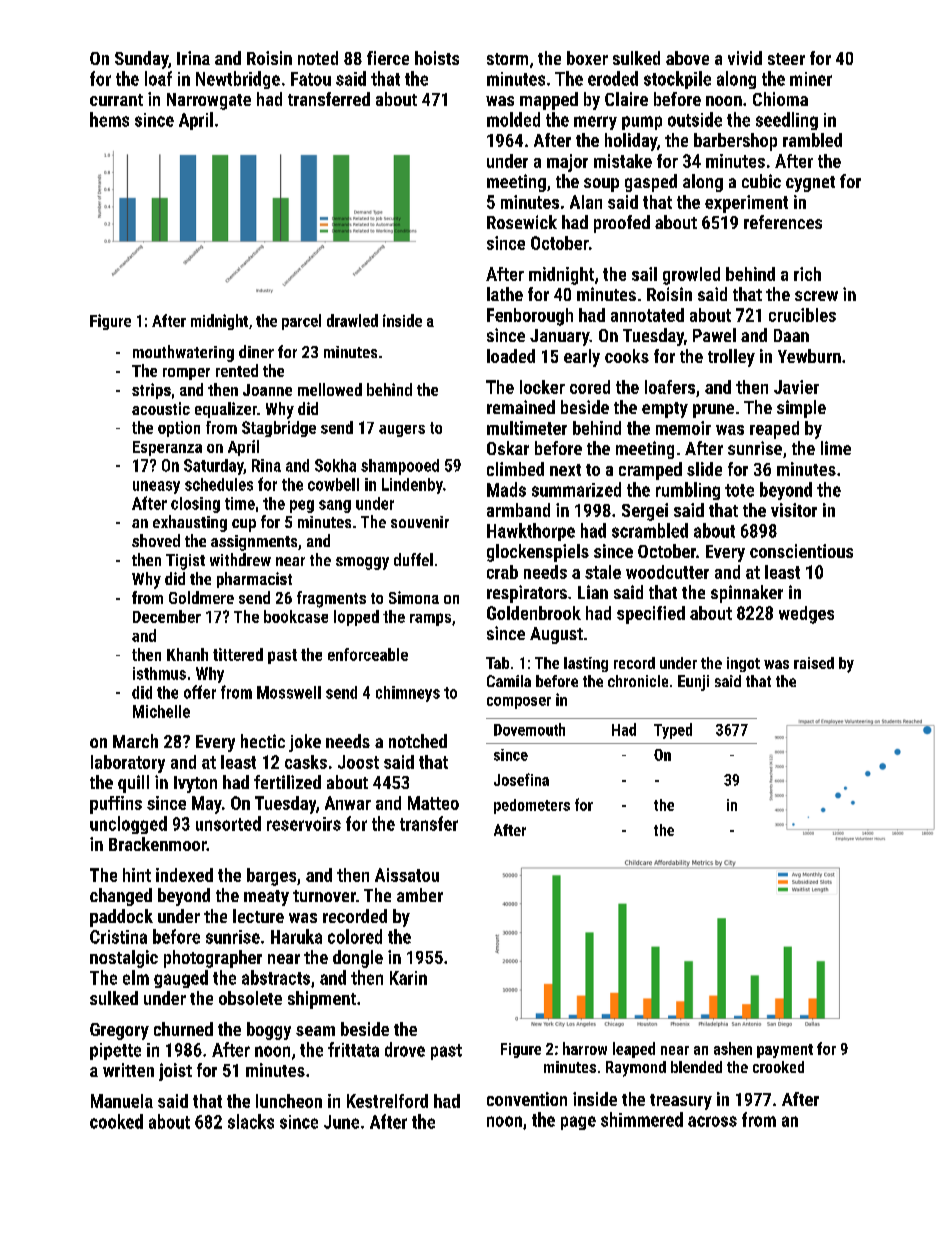 This image has width=952, height=1233. I want to click on Pawel, so click(714, 335).
